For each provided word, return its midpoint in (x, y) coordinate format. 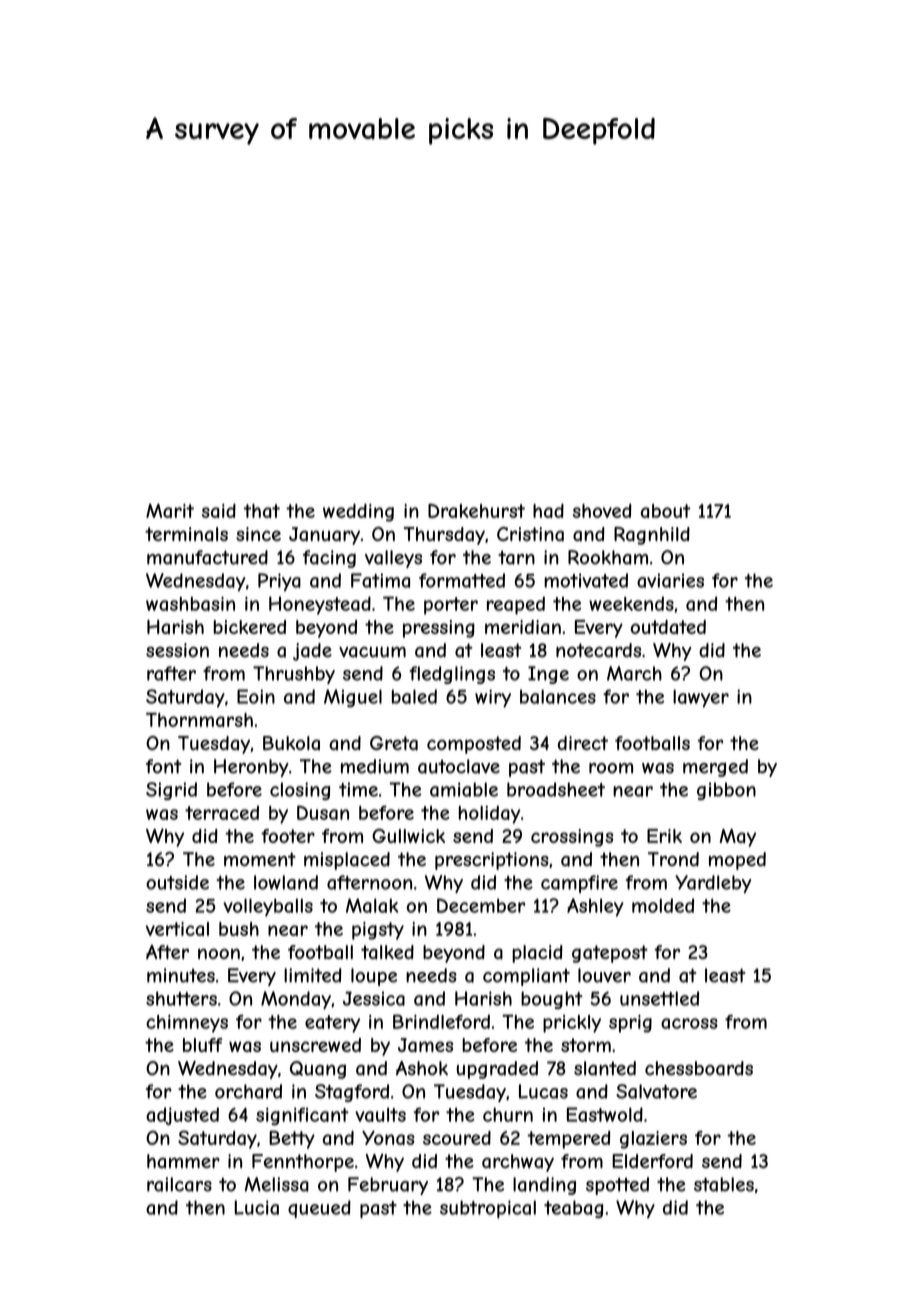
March (634, 673)
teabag (573, 1209)
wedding (358, 512)
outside (177, 882)
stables (724, 1184)
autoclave (459, 766)
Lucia (257, 1207)
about (666, 511)
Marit (170, 510)
